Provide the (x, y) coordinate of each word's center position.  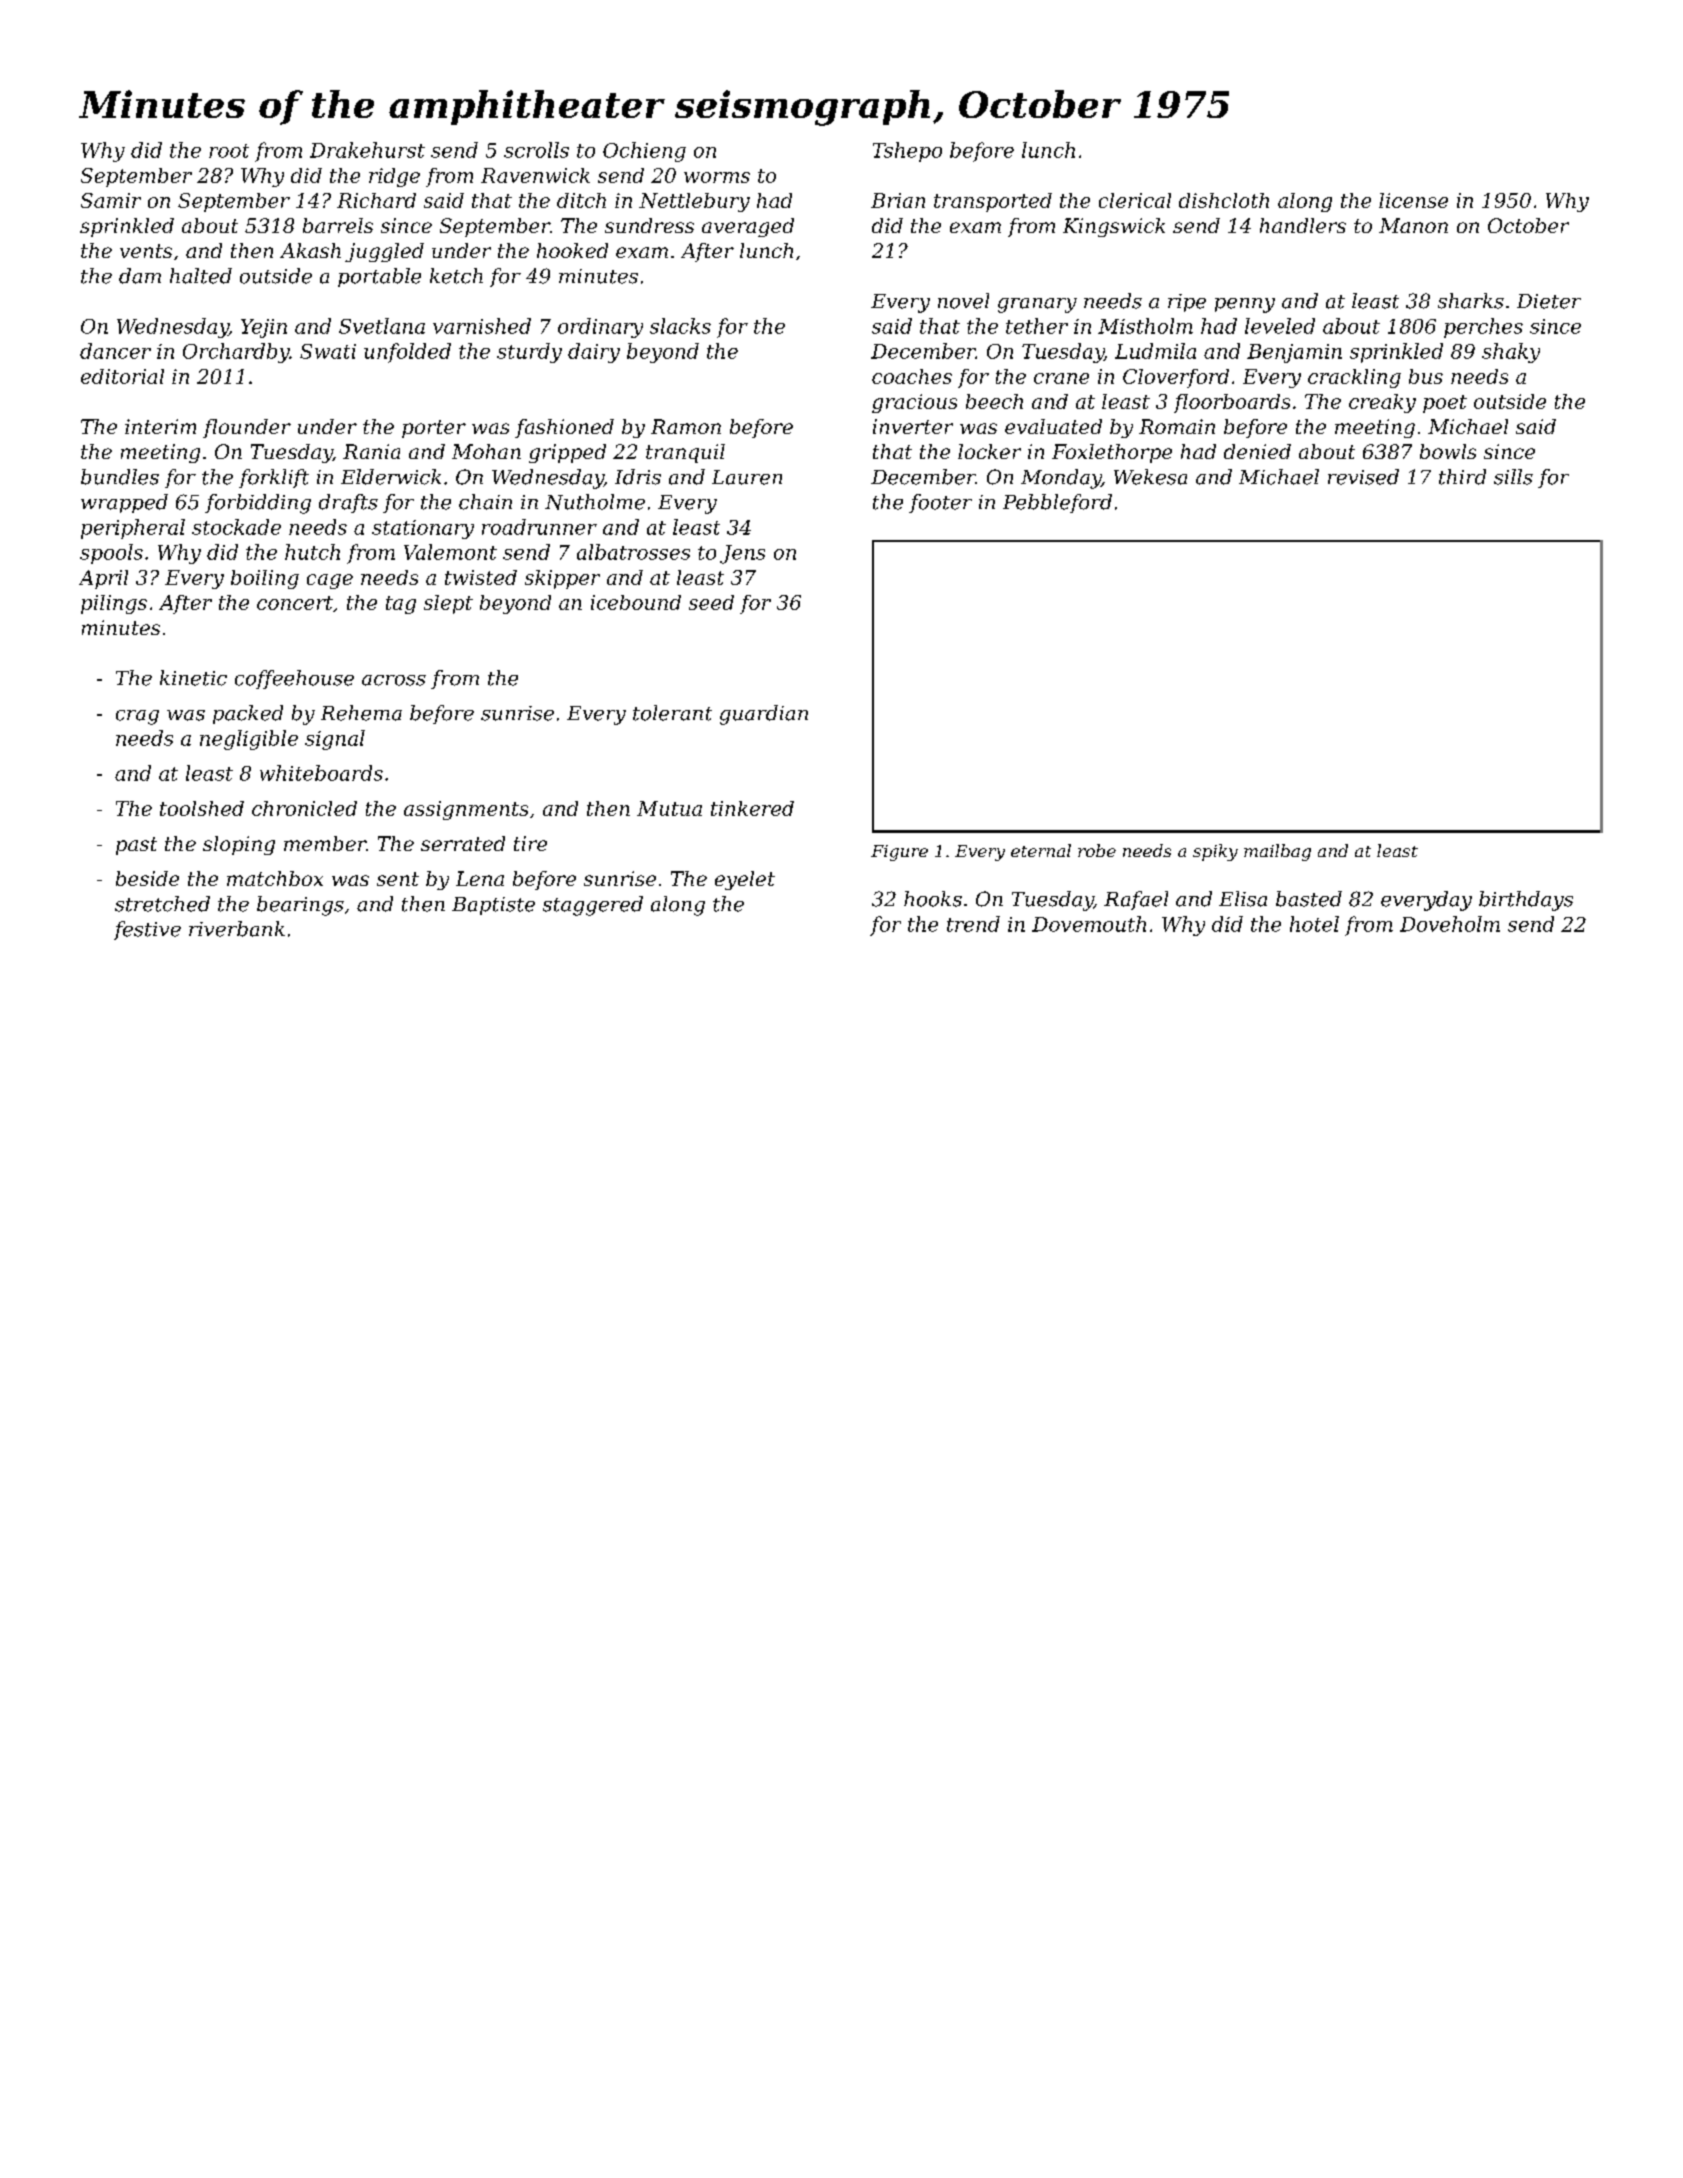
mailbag (1277, 852)
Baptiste (493, 906)
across (394, 680)
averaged (748, 227)
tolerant (672, 713)
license (1413, 200)
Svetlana (382, 326)
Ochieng (644, 152)
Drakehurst (367, 150)
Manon (1413, 225)
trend (973, 924)
